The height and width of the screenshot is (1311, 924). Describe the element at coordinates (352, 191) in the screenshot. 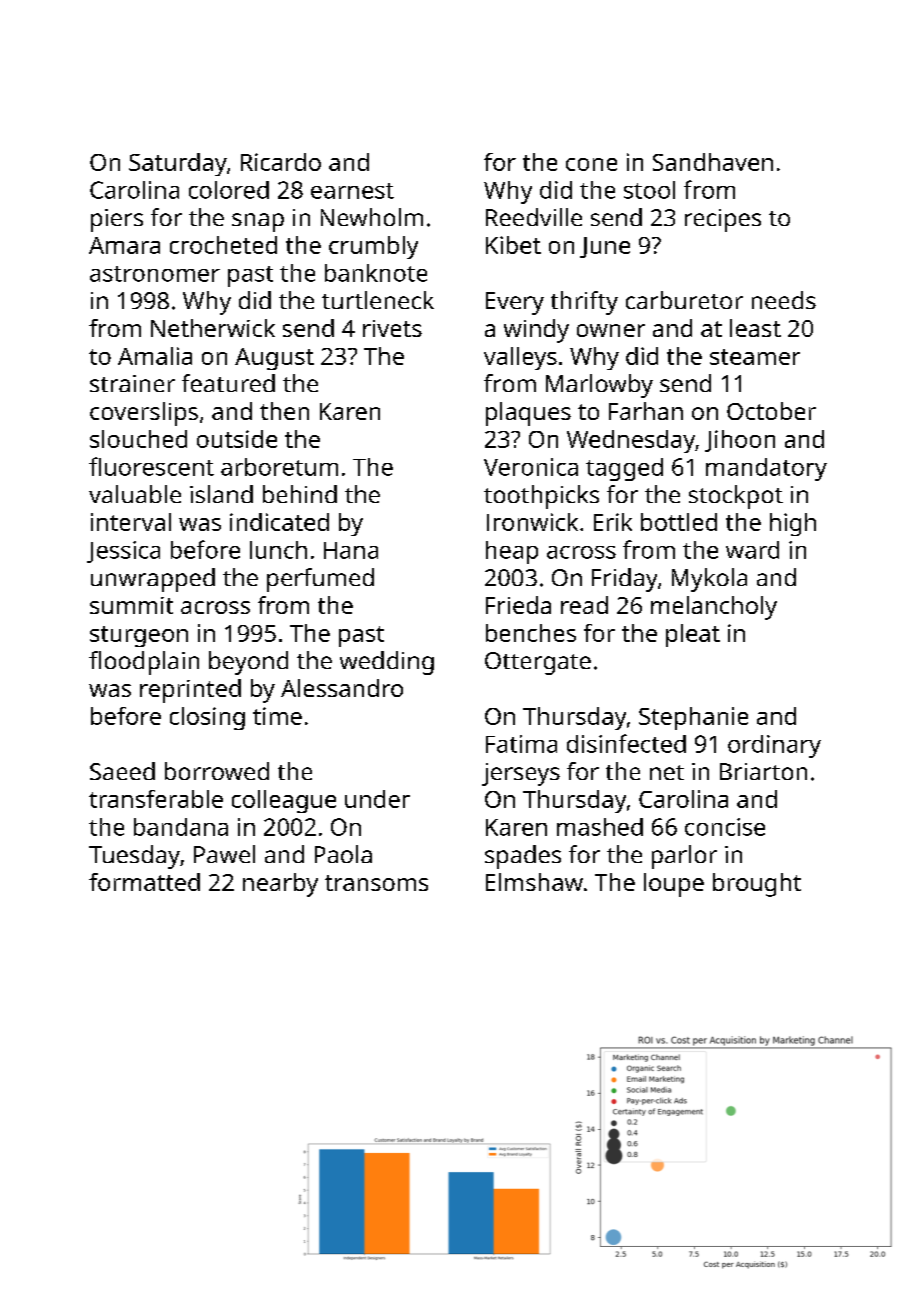

I see `earnest` at that location.
